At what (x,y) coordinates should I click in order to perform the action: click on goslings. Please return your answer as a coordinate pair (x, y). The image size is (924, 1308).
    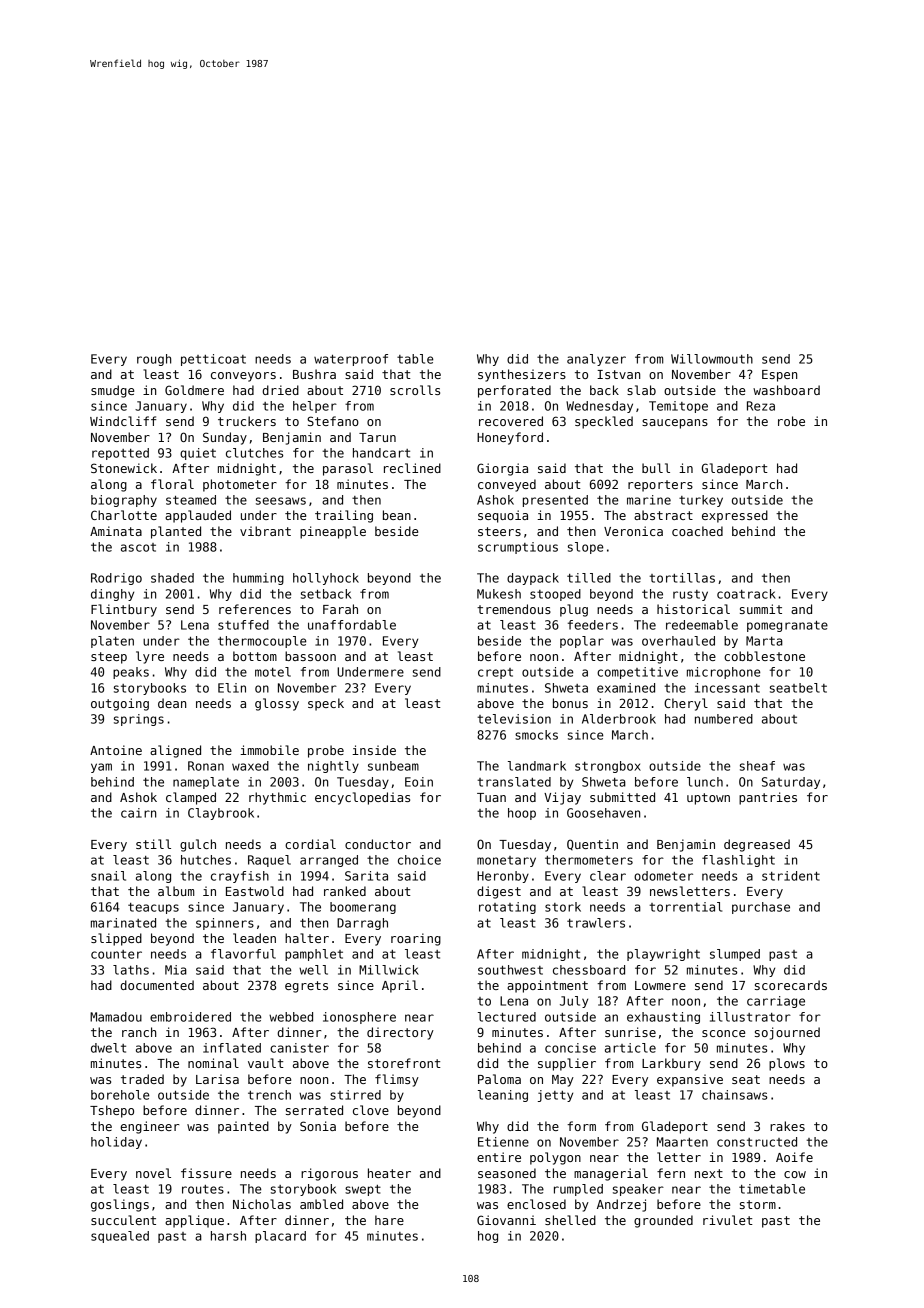
    Looking at the image, I should click on (120, 1205).
